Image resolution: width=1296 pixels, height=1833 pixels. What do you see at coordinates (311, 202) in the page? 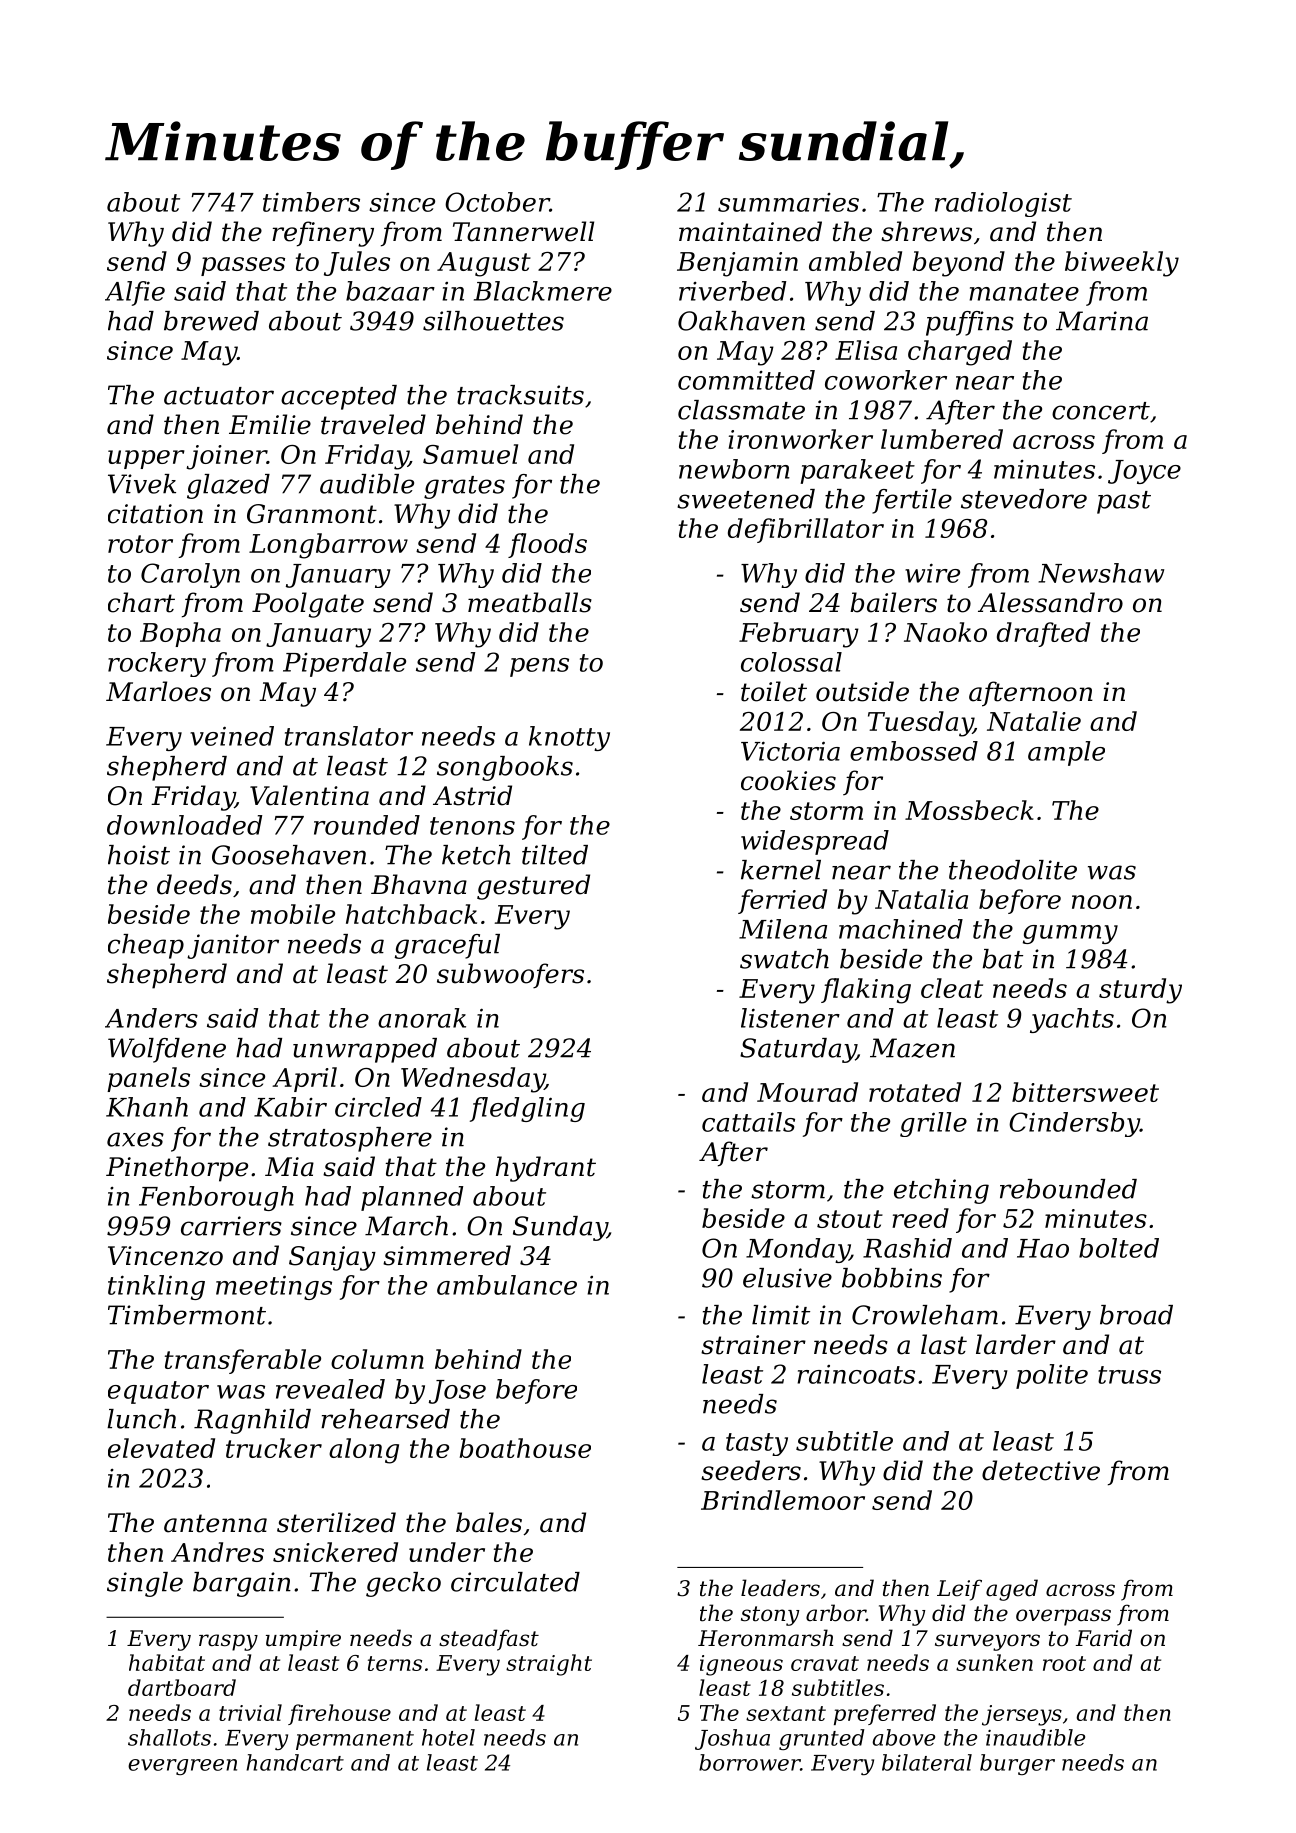
I see `timbers` at bounding box center [311, 202].
